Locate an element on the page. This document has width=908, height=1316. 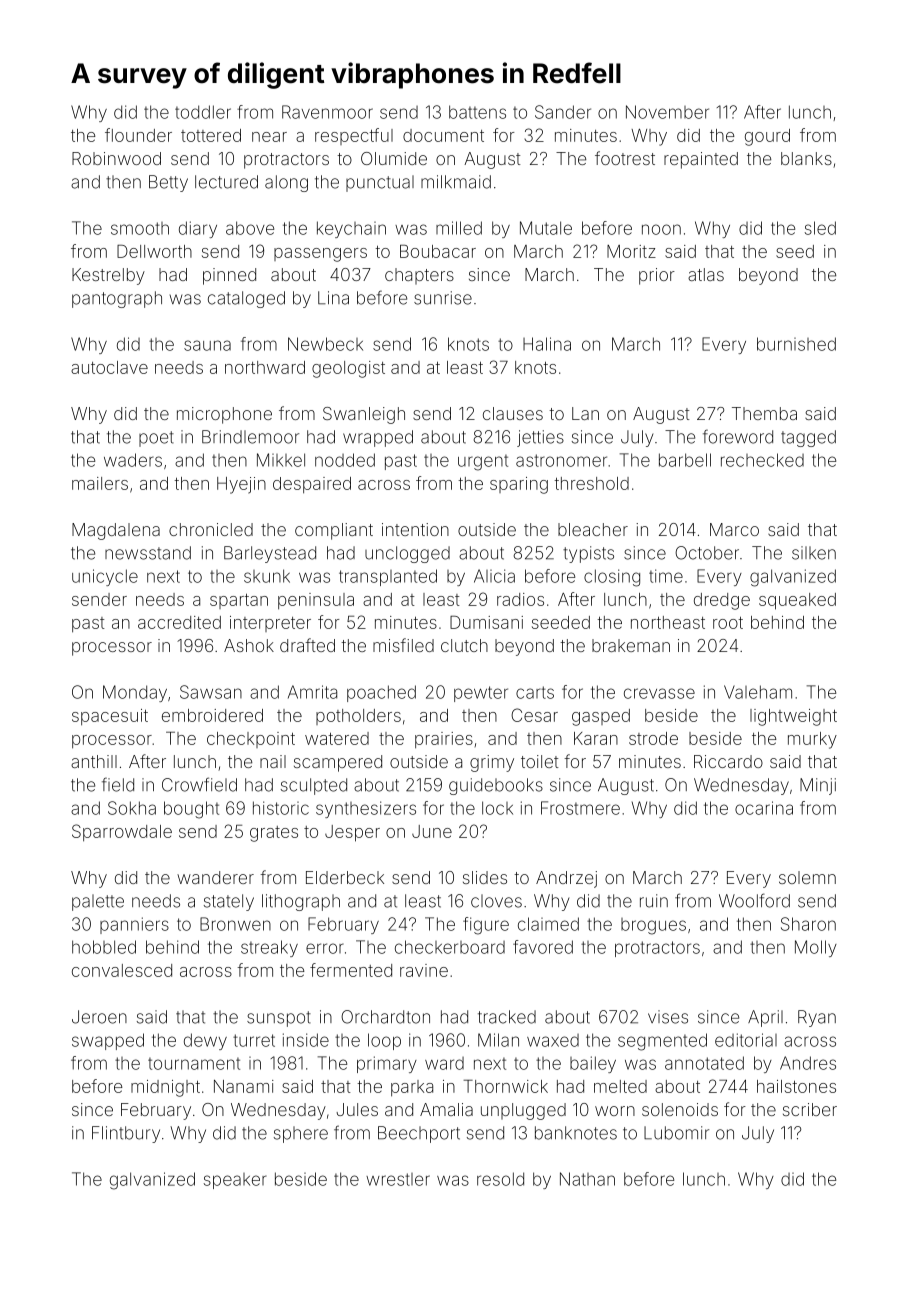
historic is located at coordinates (281, 808).
